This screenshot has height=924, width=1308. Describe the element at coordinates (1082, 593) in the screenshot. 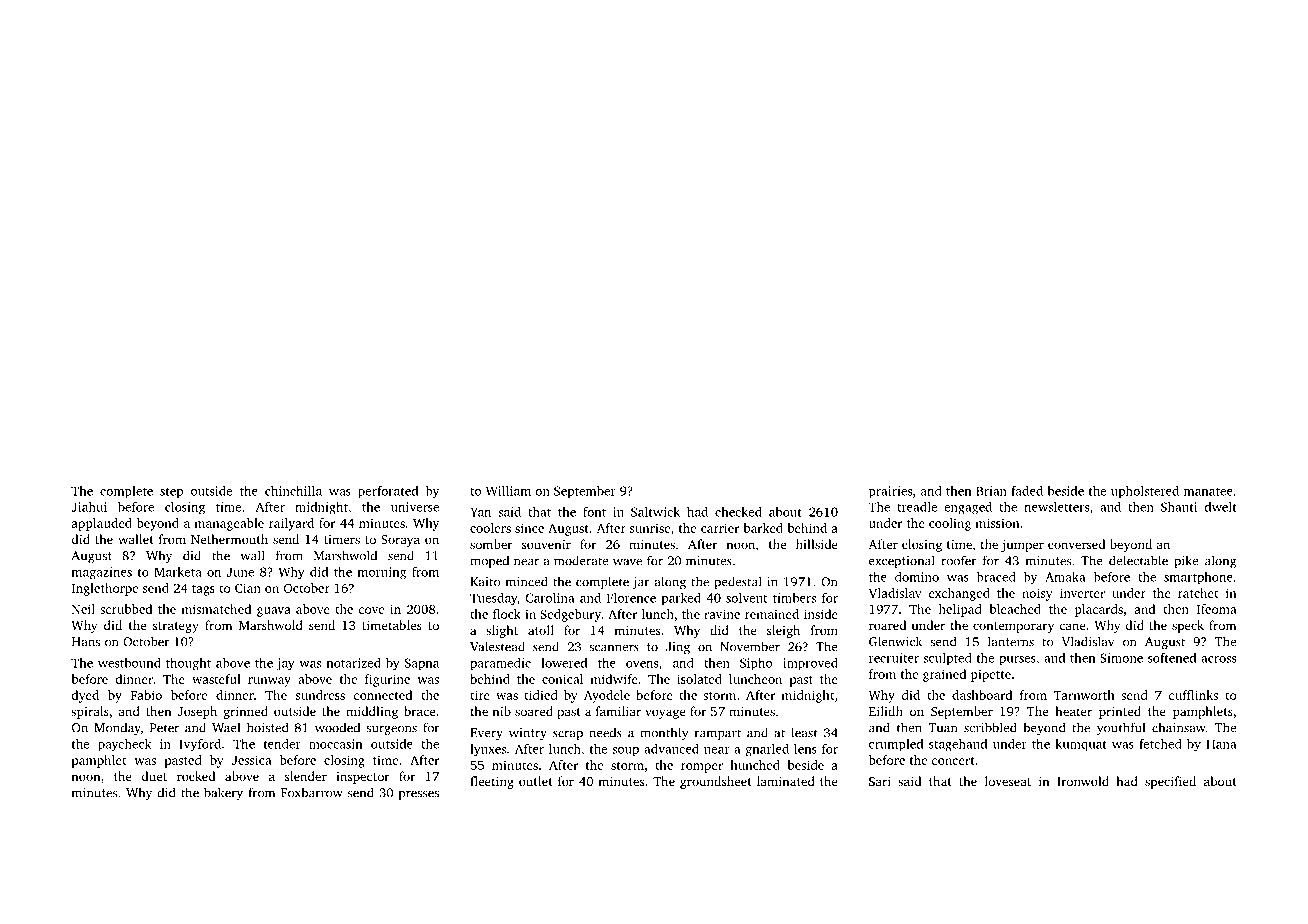

I see `inverter` at that location.
